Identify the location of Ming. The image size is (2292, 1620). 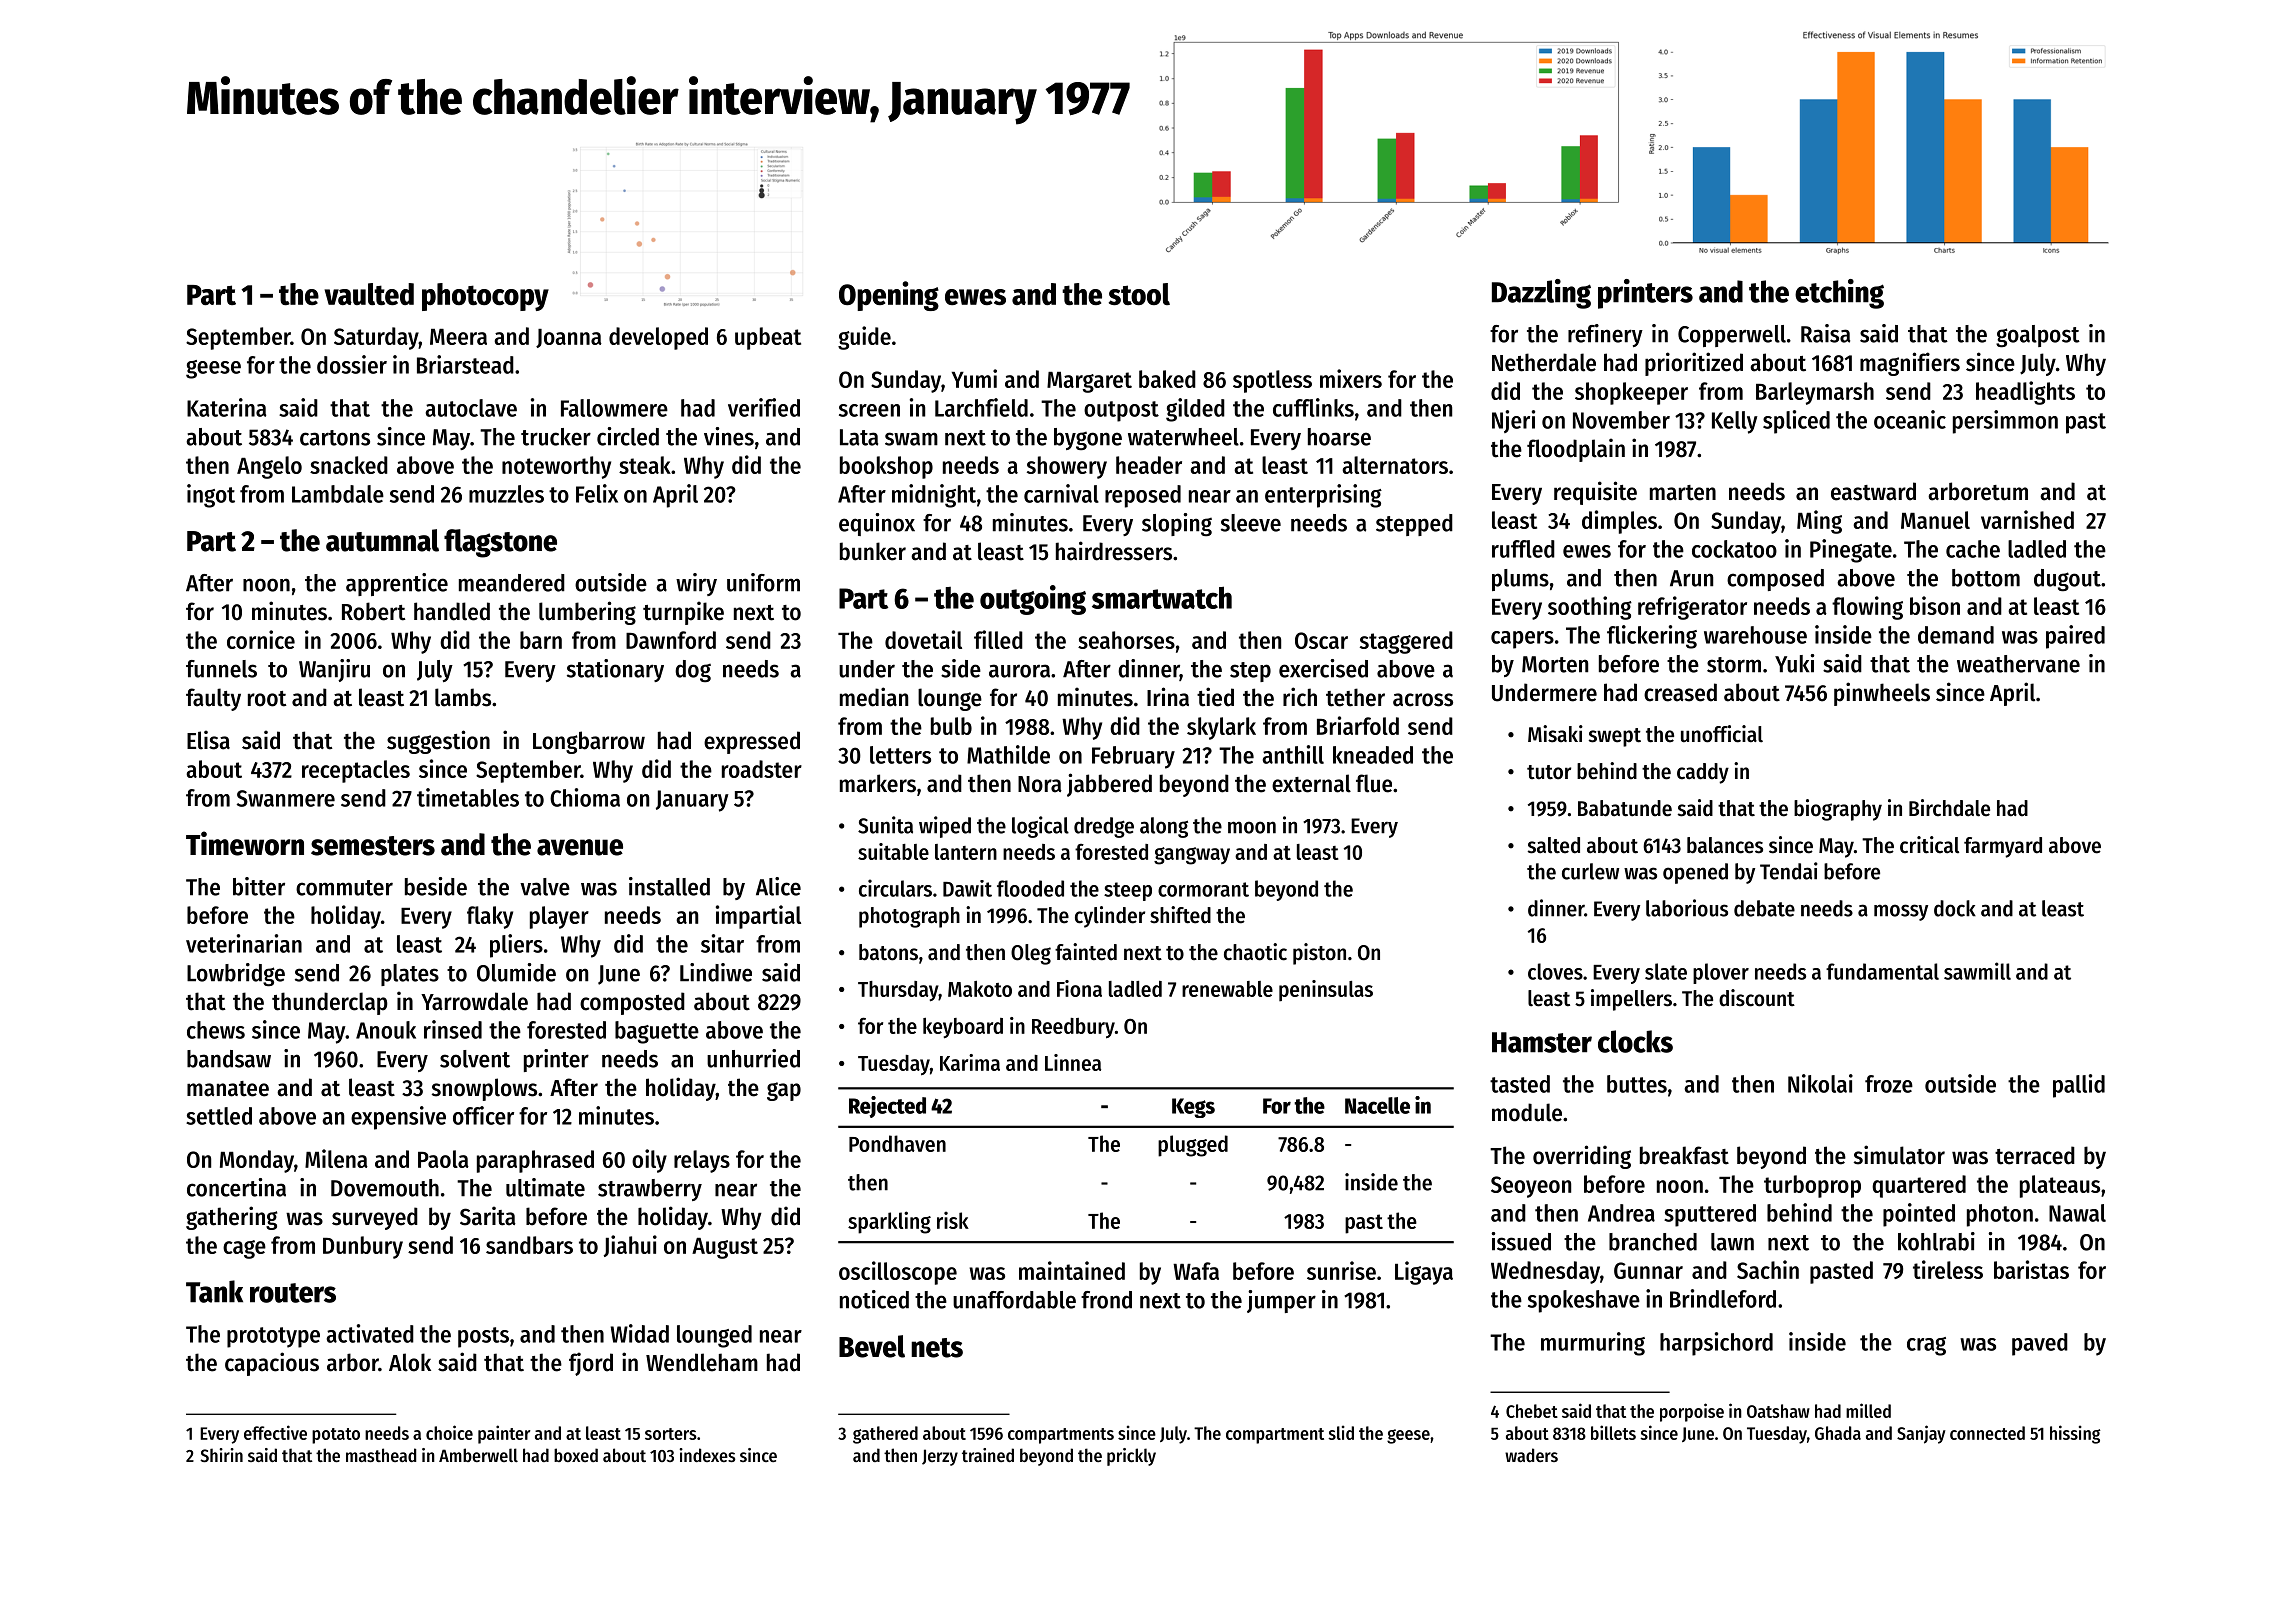
(1819, 522).
